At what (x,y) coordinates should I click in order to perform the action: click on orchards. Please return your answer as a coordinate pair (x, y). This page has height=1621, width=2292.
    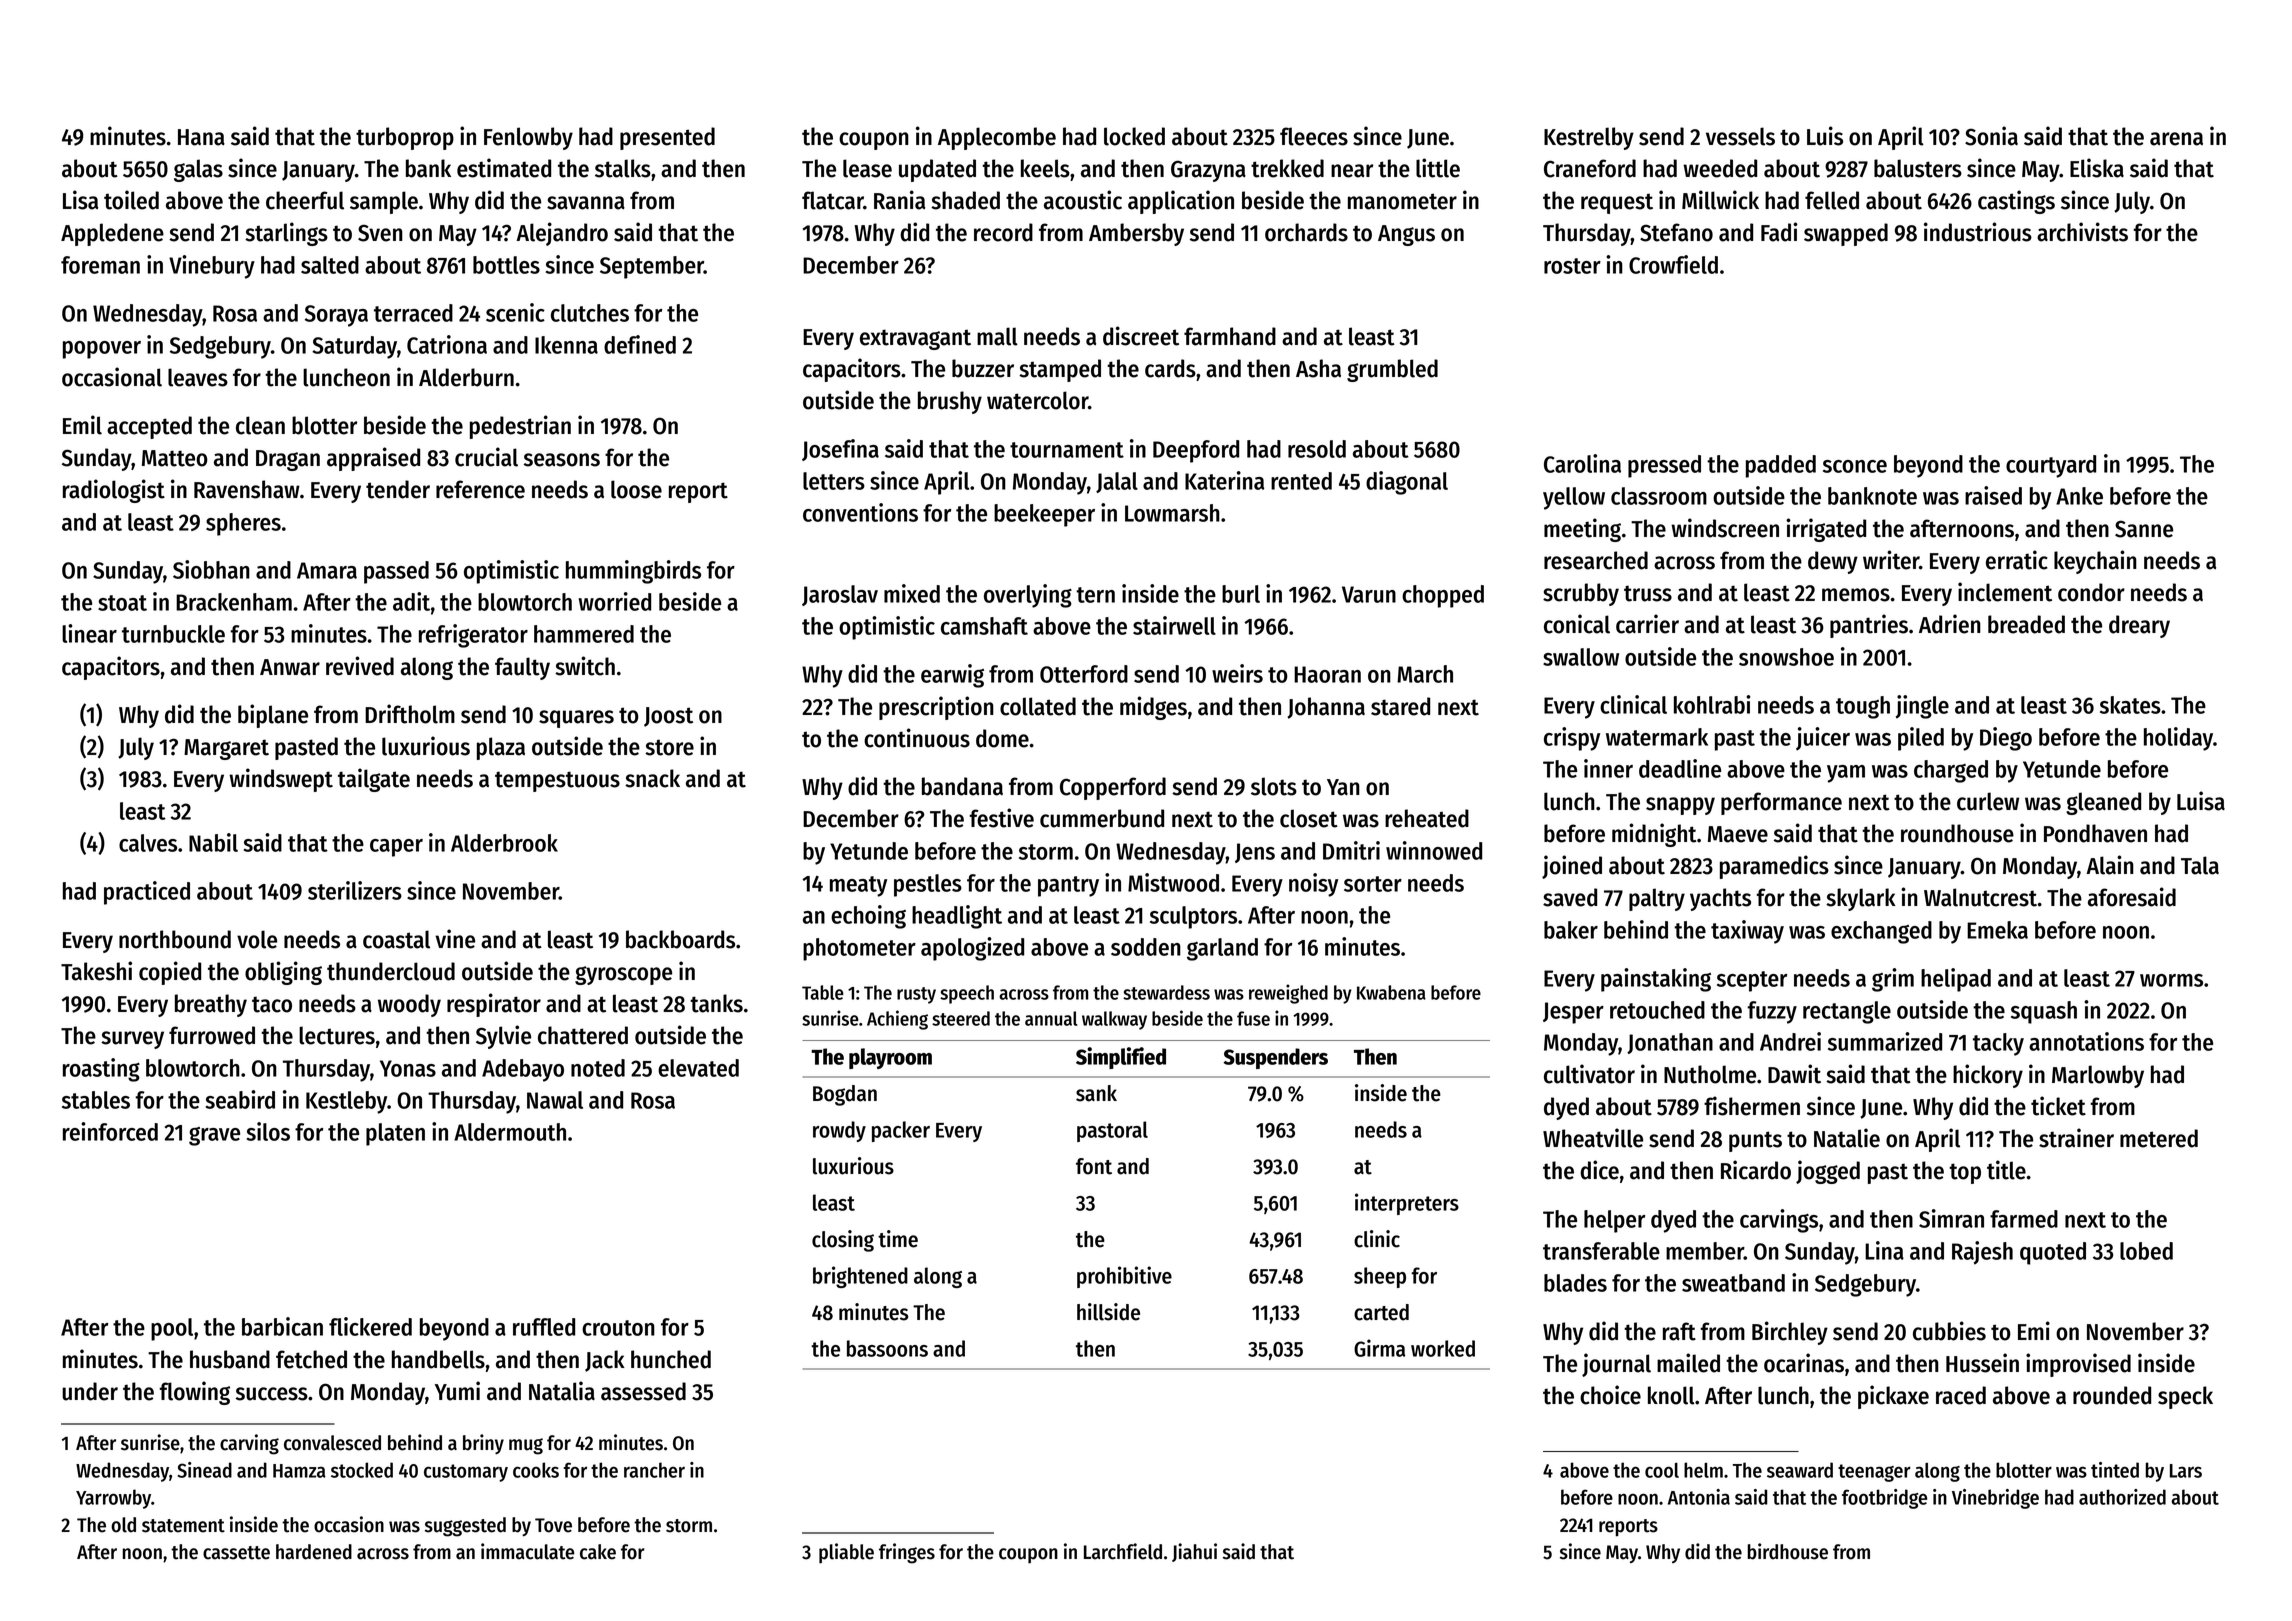
    Looking at the image, I should click on (1306, 232).
